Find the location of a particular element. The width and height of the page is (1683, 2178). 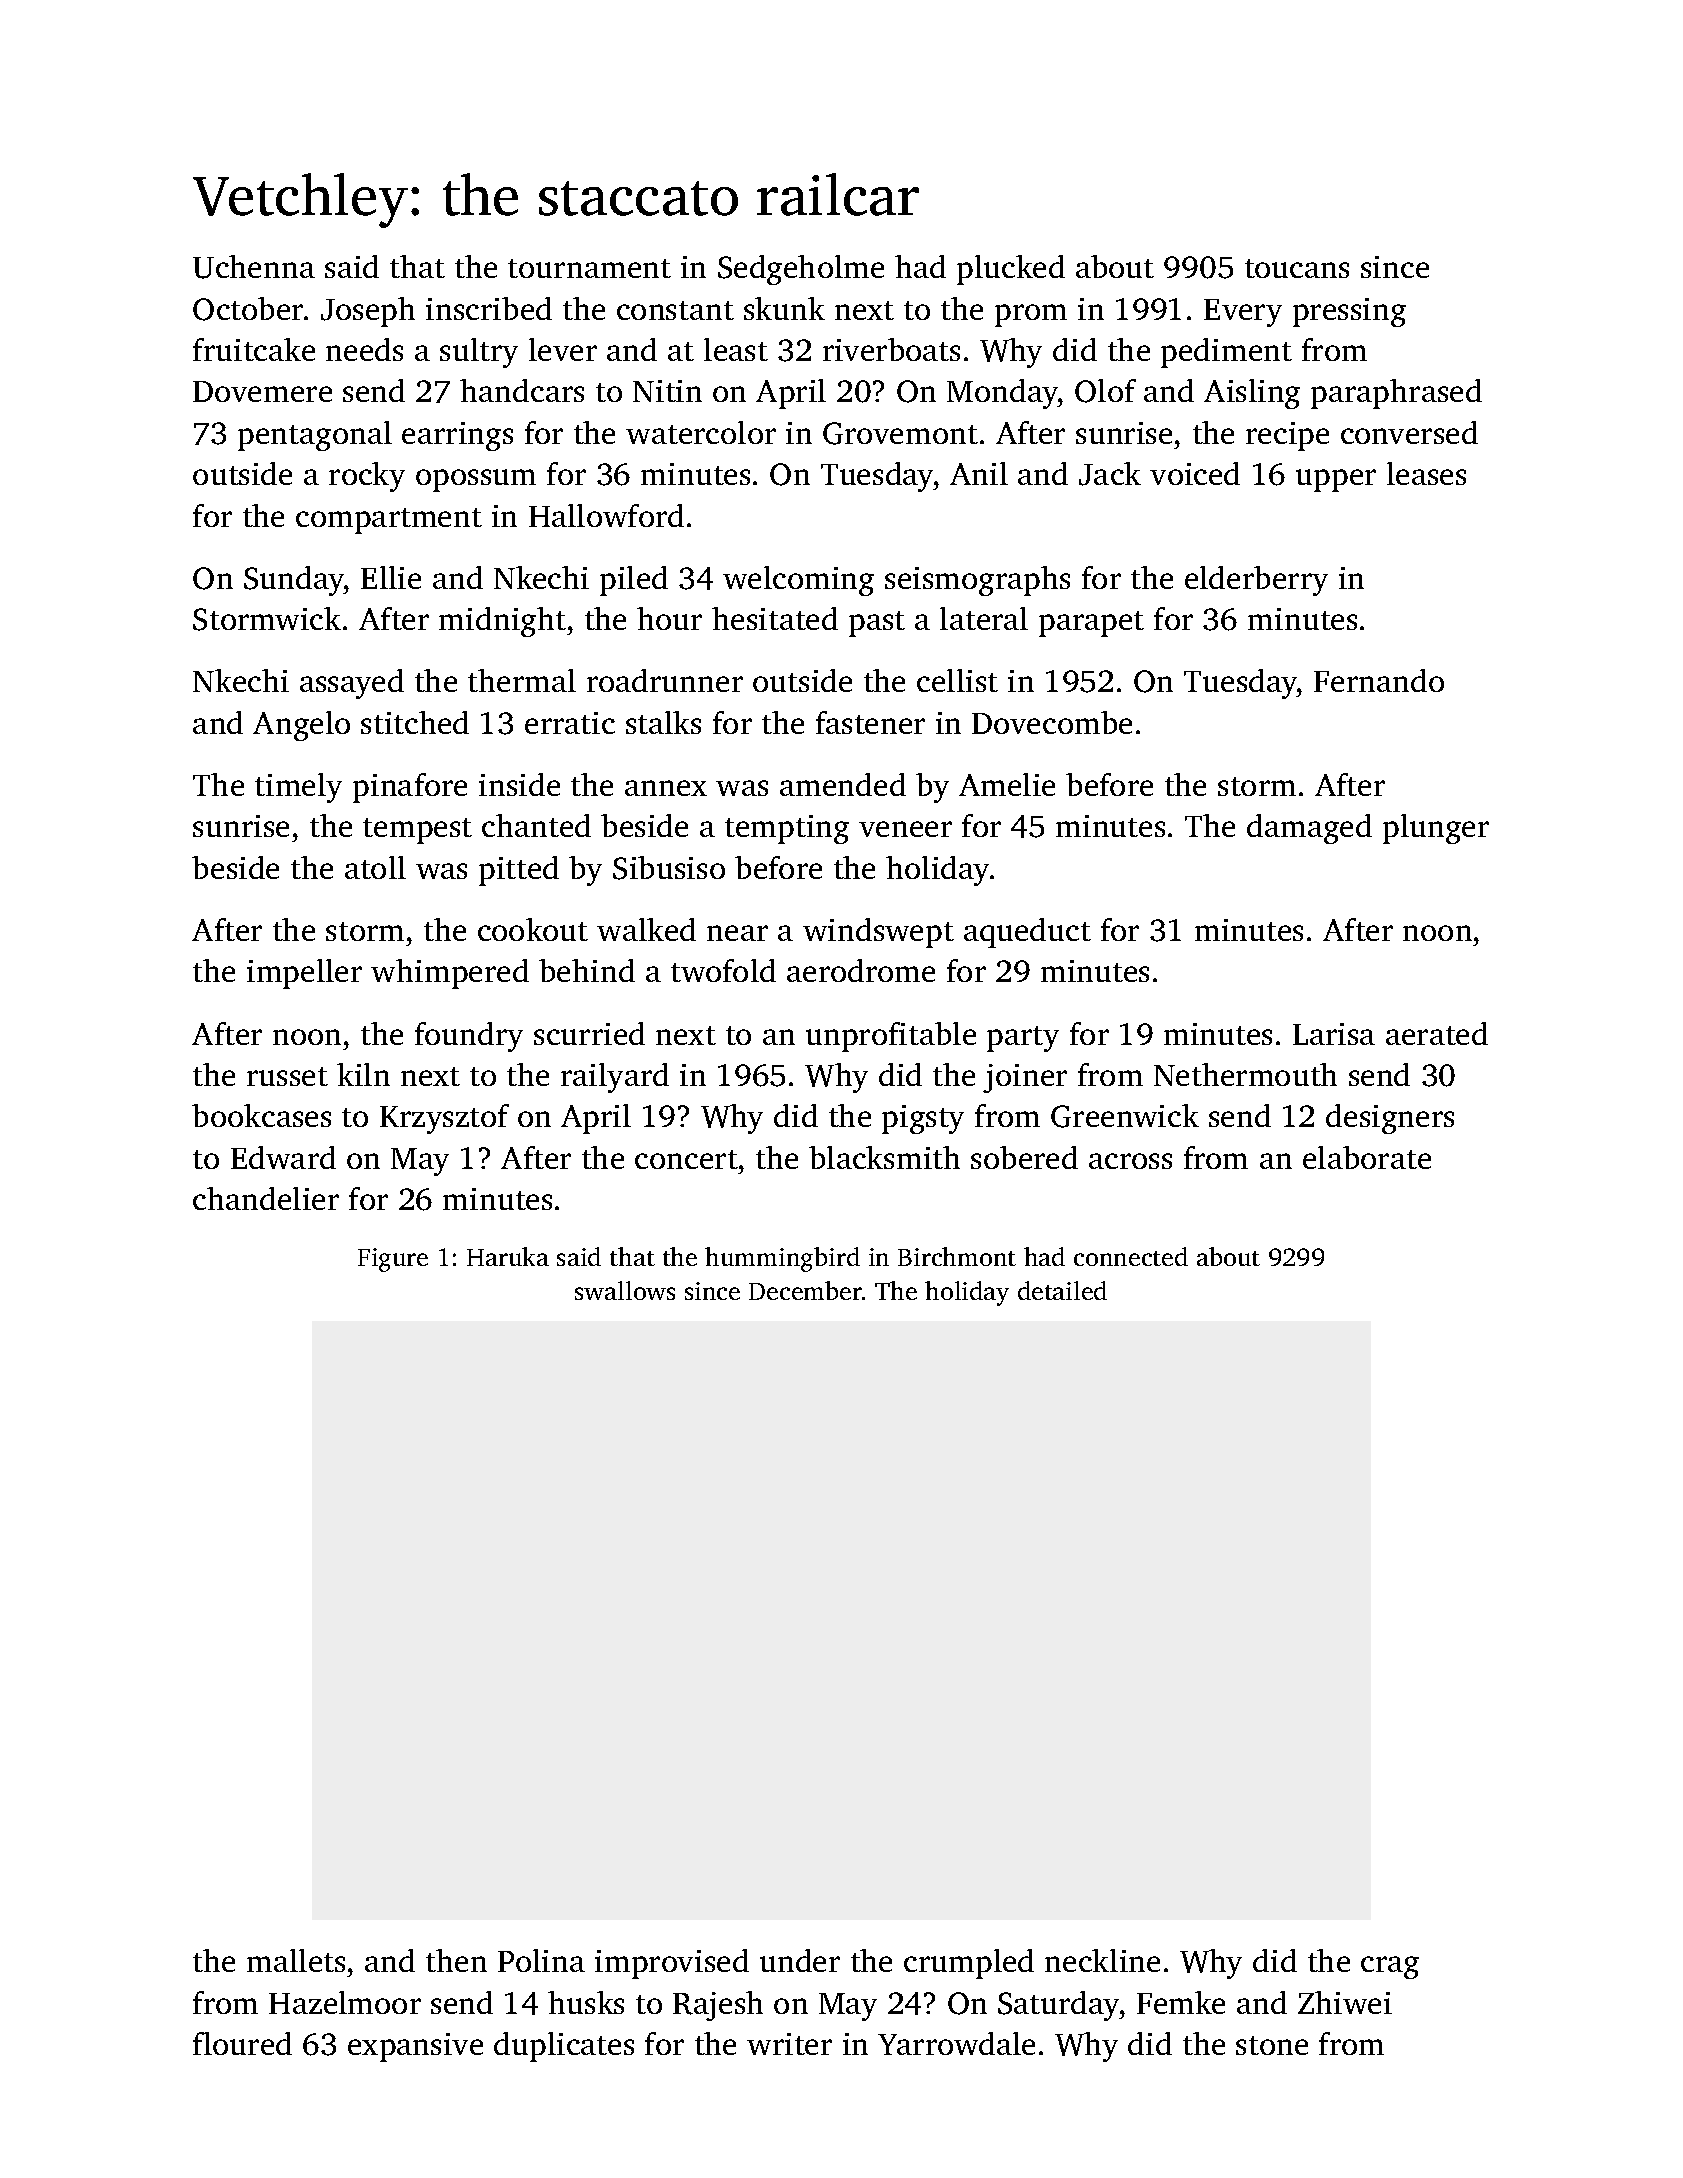

Greenwick is located at coordinates (1125, 1116).
